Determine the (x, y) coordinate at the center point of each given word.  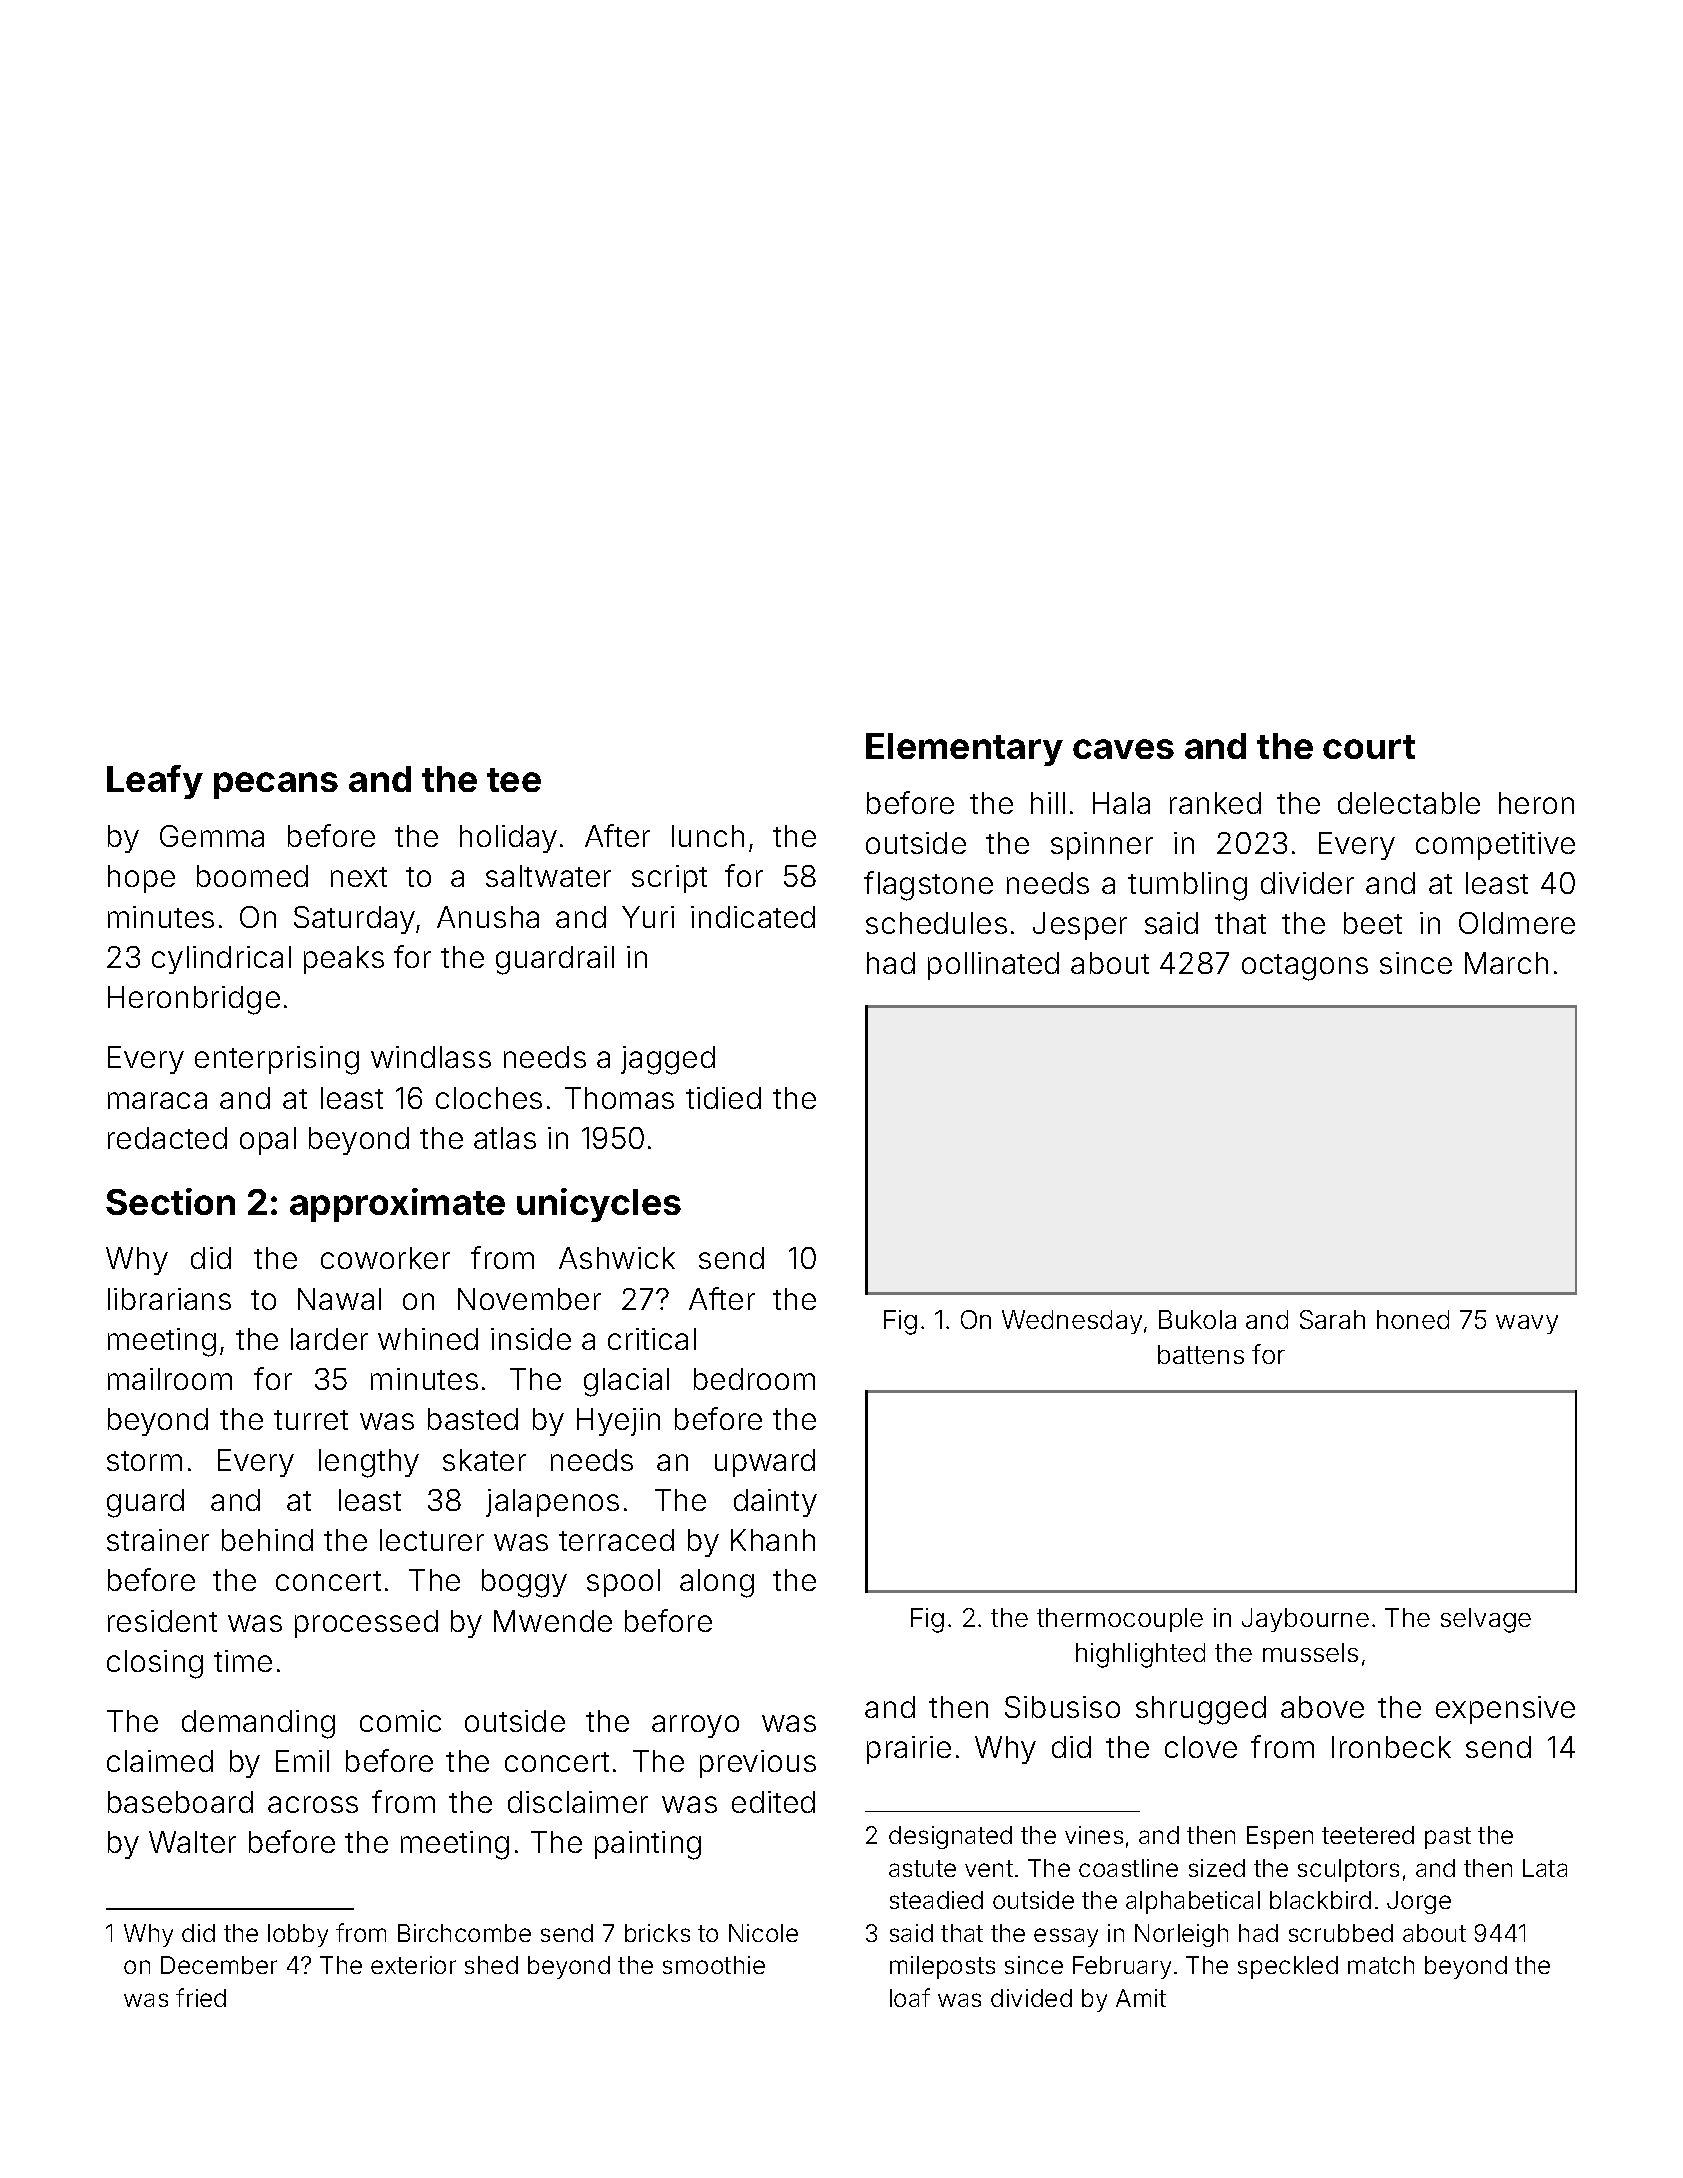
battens (1201, 1354)
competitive (1495, 846)
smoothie (714, 1965)
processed (366, 1624)
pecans (276, 785)
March (1506, 963)
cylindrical (221, 960)
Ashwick (617, 1258)
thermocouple (1120, 1620)
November (529, 1299)
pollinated (993, 966)
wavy (1527, 1324)
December (219, 1965)
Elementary (964, 749)
